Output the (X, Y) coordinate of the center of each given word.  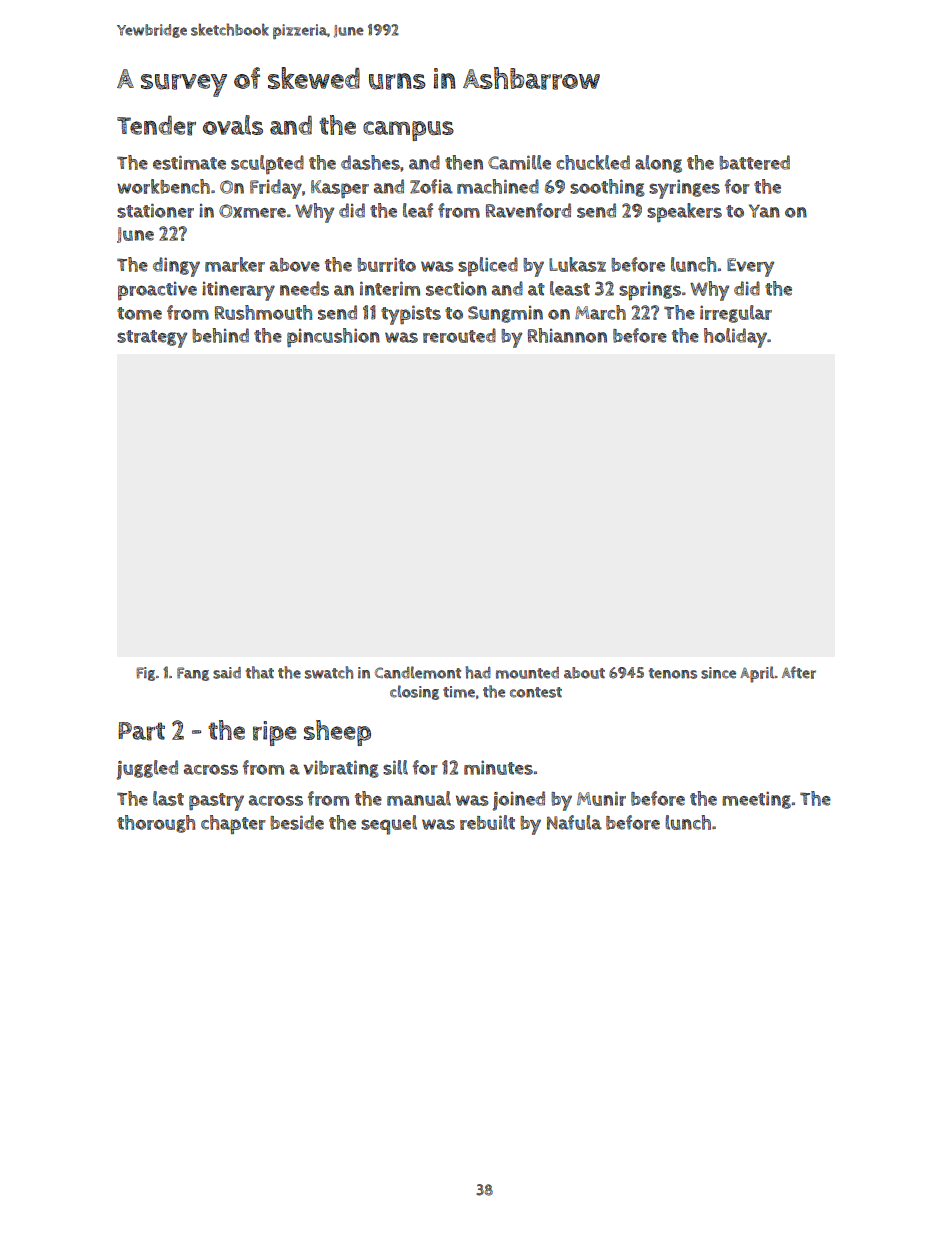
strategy (152, 339)
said (227, 673)
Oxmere (252, 211)
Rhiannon (567, 335)
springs (650, 291)
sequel (389, 825)
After (799, 672)
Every (750, 267)
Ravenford (528, 210)
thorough (156, 824)
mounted (527, 673)
